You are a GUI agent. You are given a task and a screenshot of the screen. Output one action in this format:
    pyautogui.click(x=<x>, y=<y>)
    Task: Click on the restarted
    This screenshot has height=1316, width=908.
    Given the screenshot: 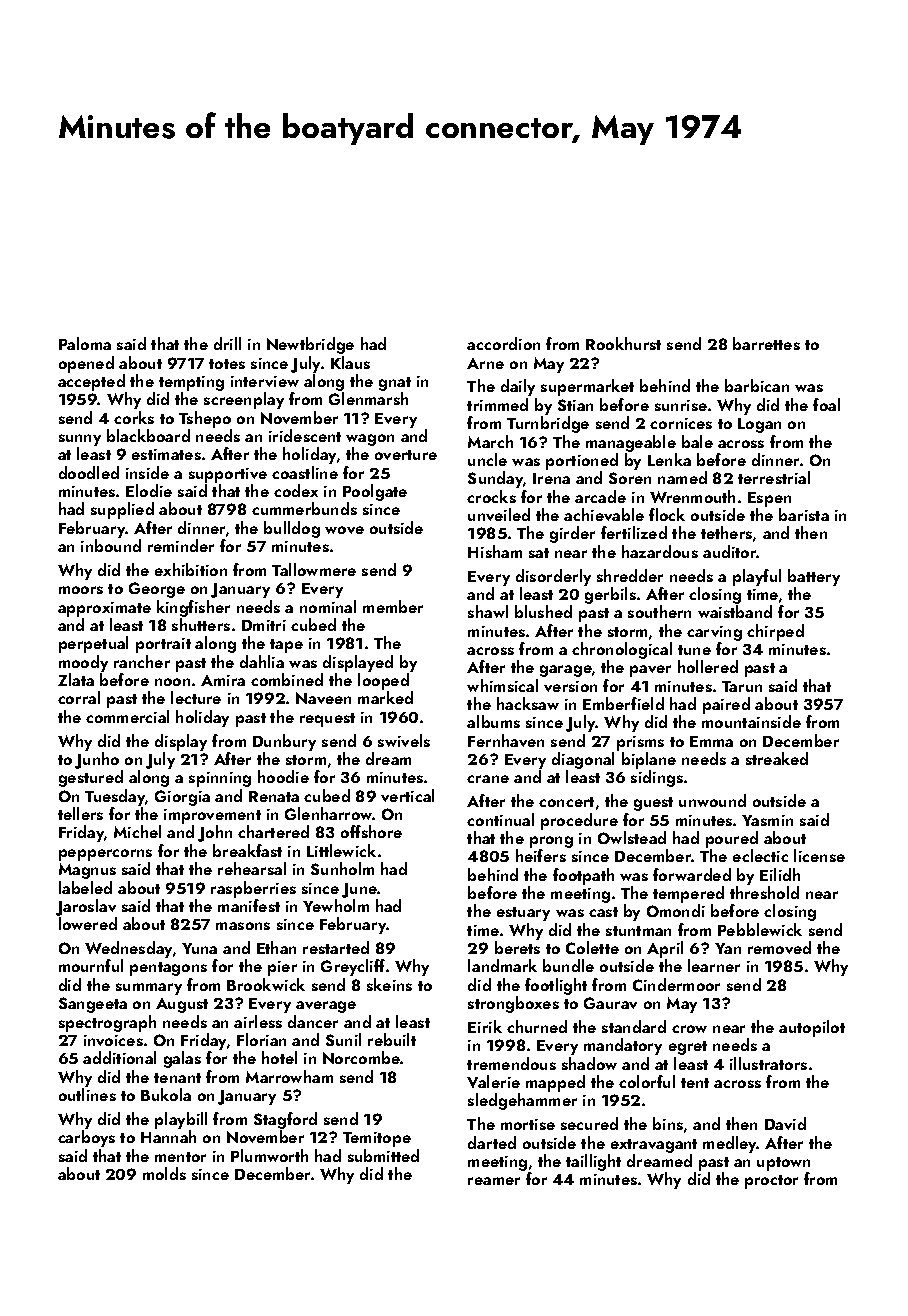 What is the action you would take?
    pyautogui.click(x=336, y=947)
